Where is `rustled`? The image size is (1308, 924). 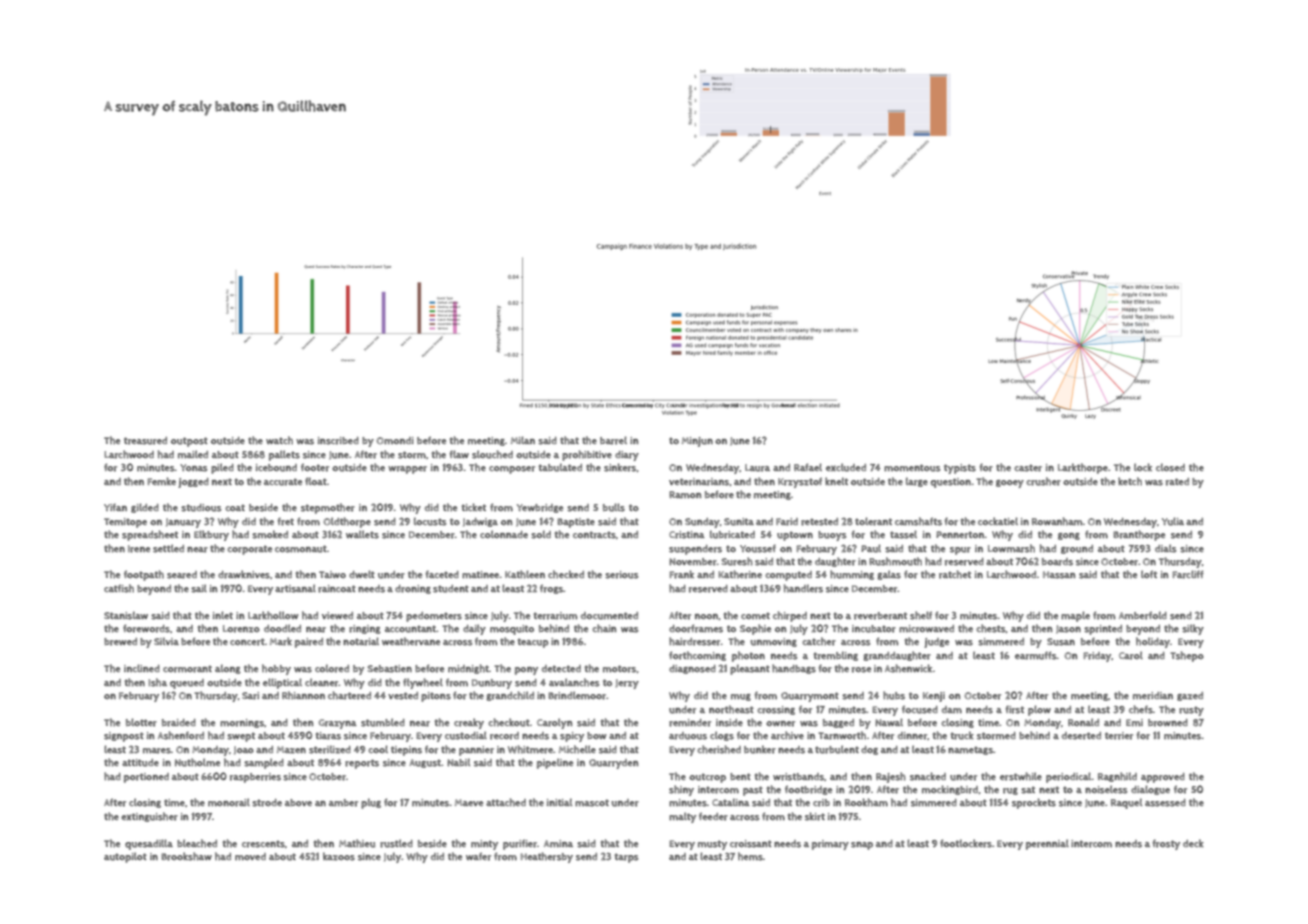 rustled is located at coordinates (396, 843).
